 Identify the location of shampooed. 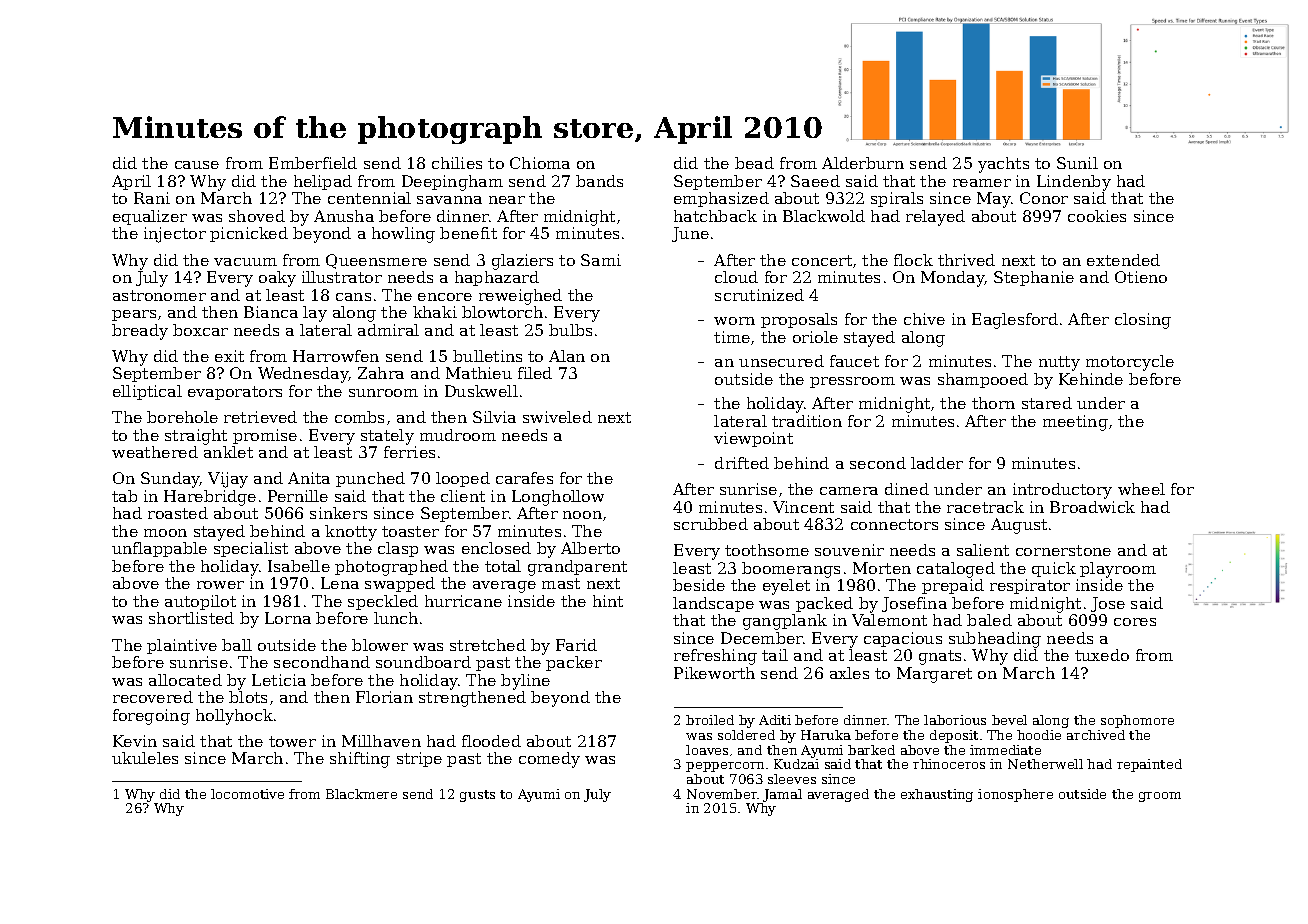
(983, 380).
